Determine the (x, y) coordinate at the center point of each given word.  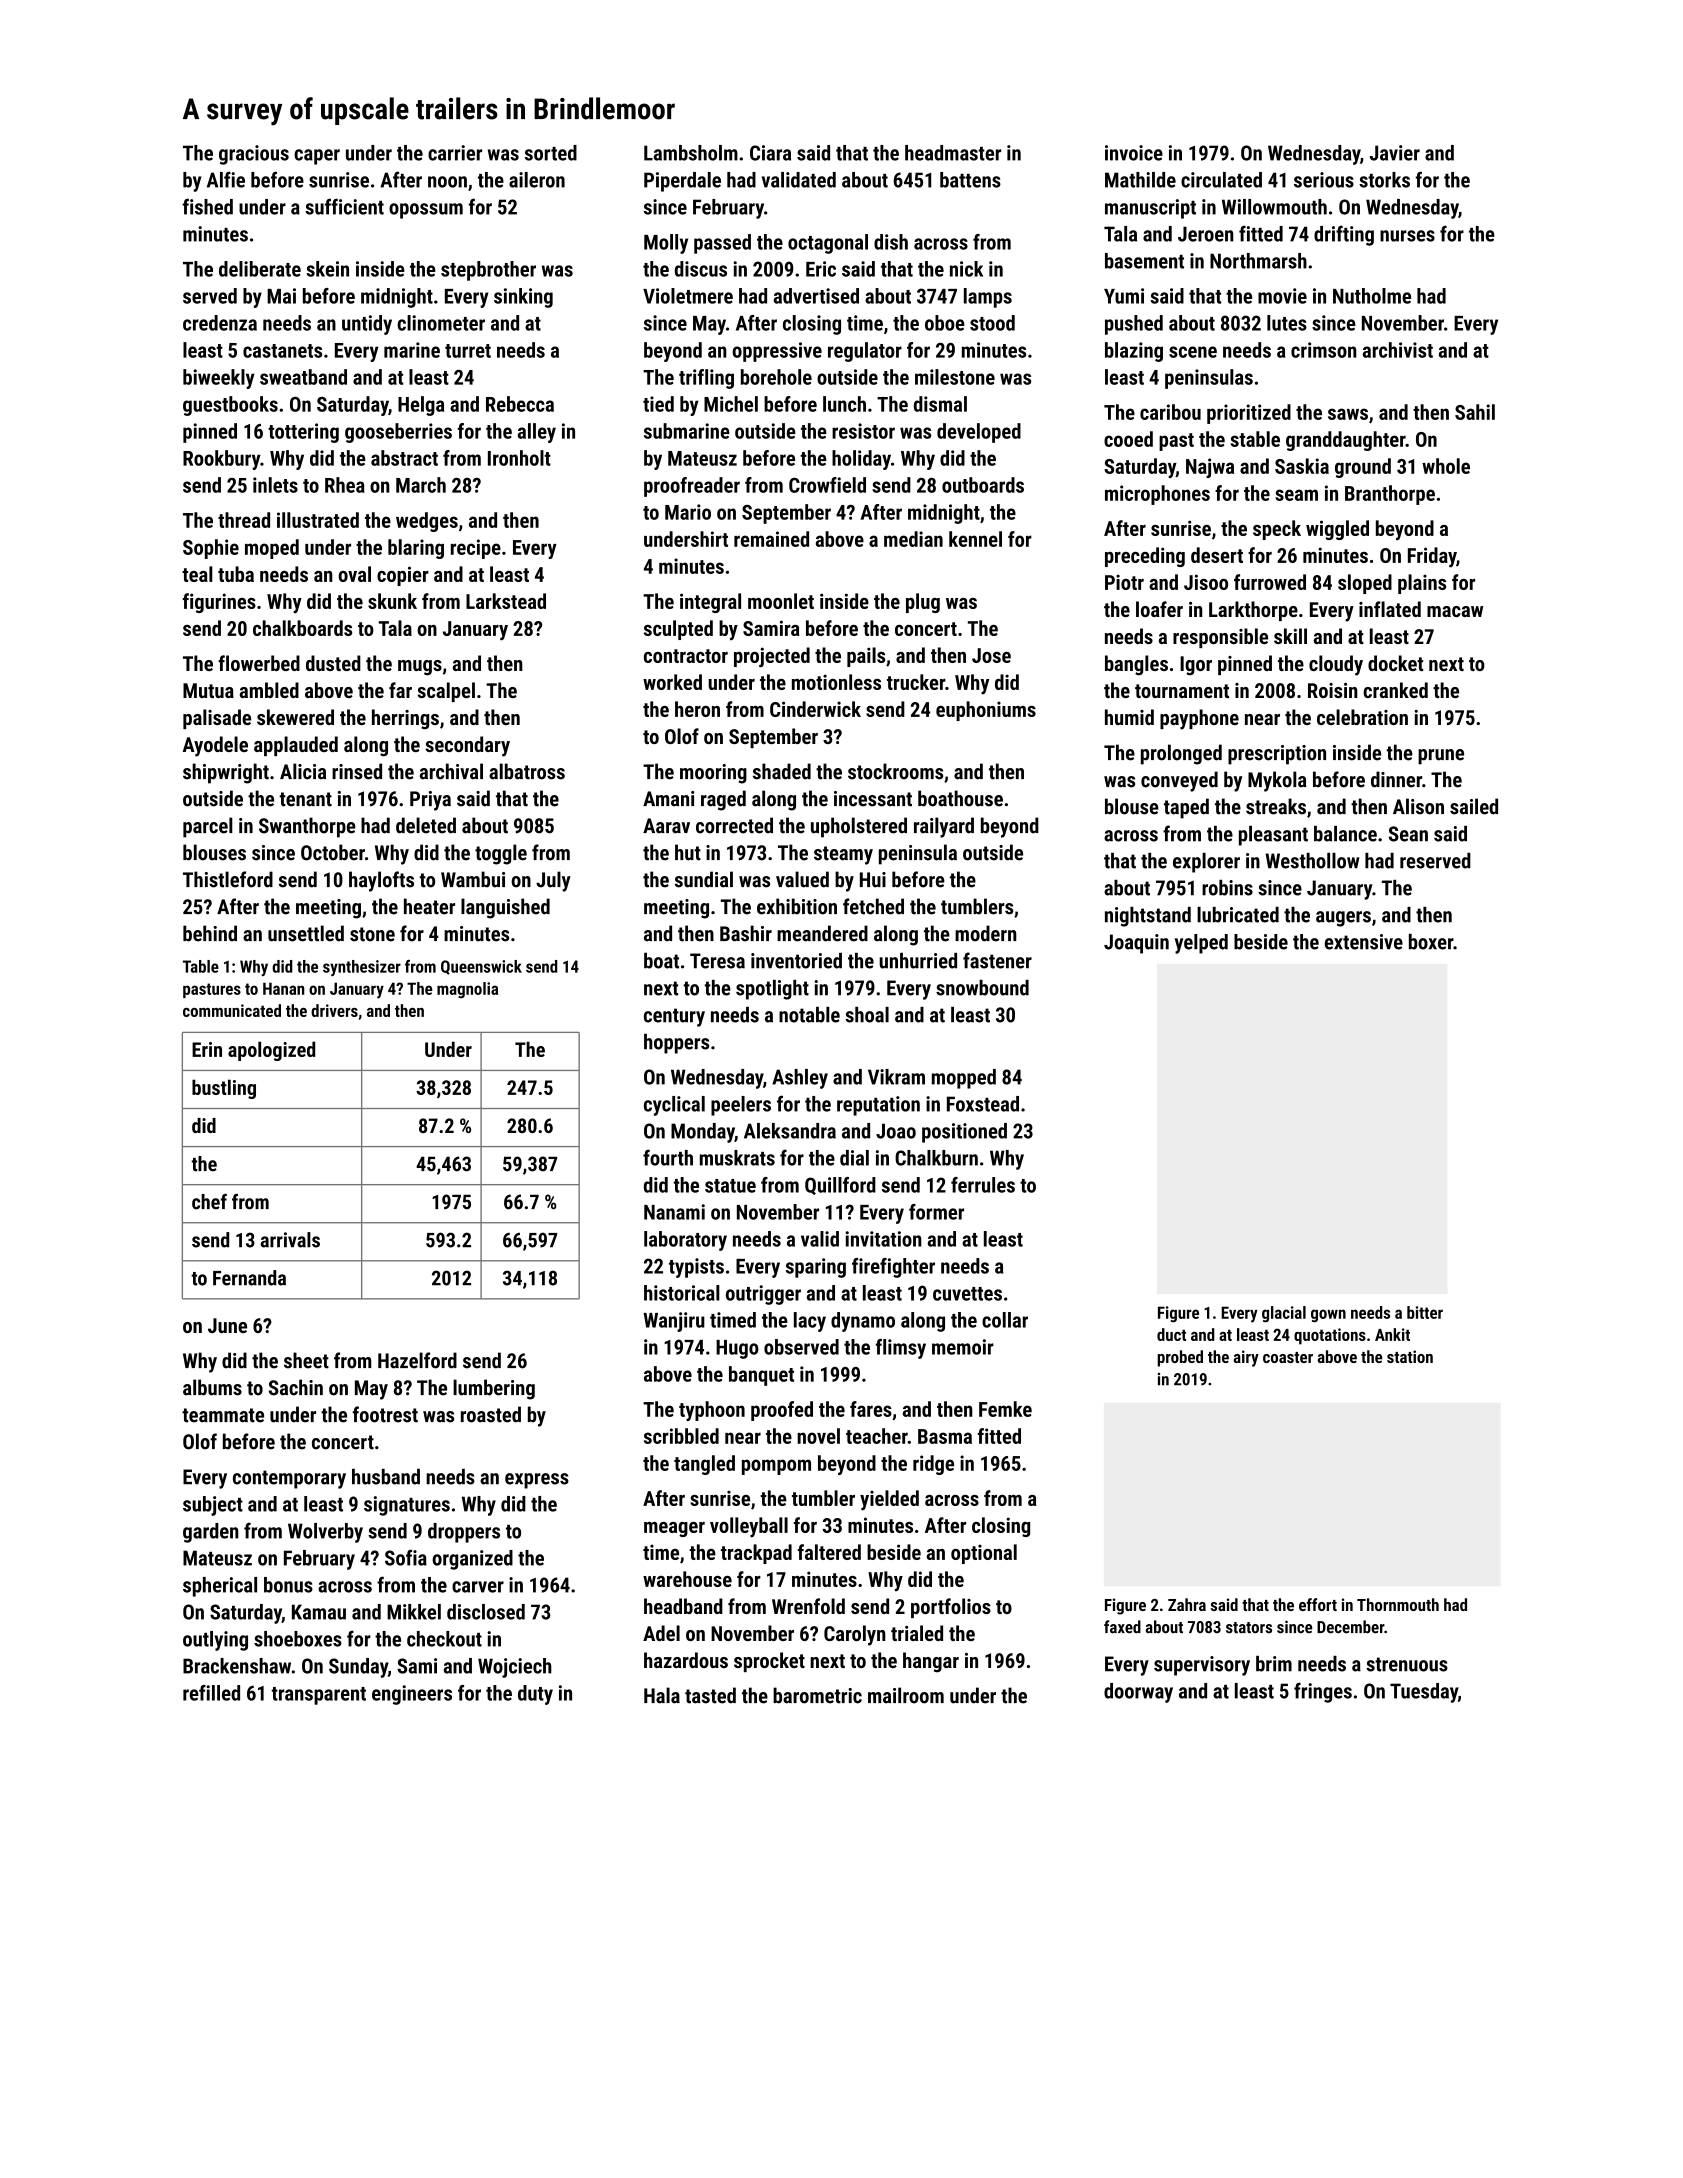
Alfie (226, 179)
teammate (223, 1415)
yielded (889, 1500)
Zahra (1187, 1604)
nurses (1407, 236)
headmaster (953, 153)
